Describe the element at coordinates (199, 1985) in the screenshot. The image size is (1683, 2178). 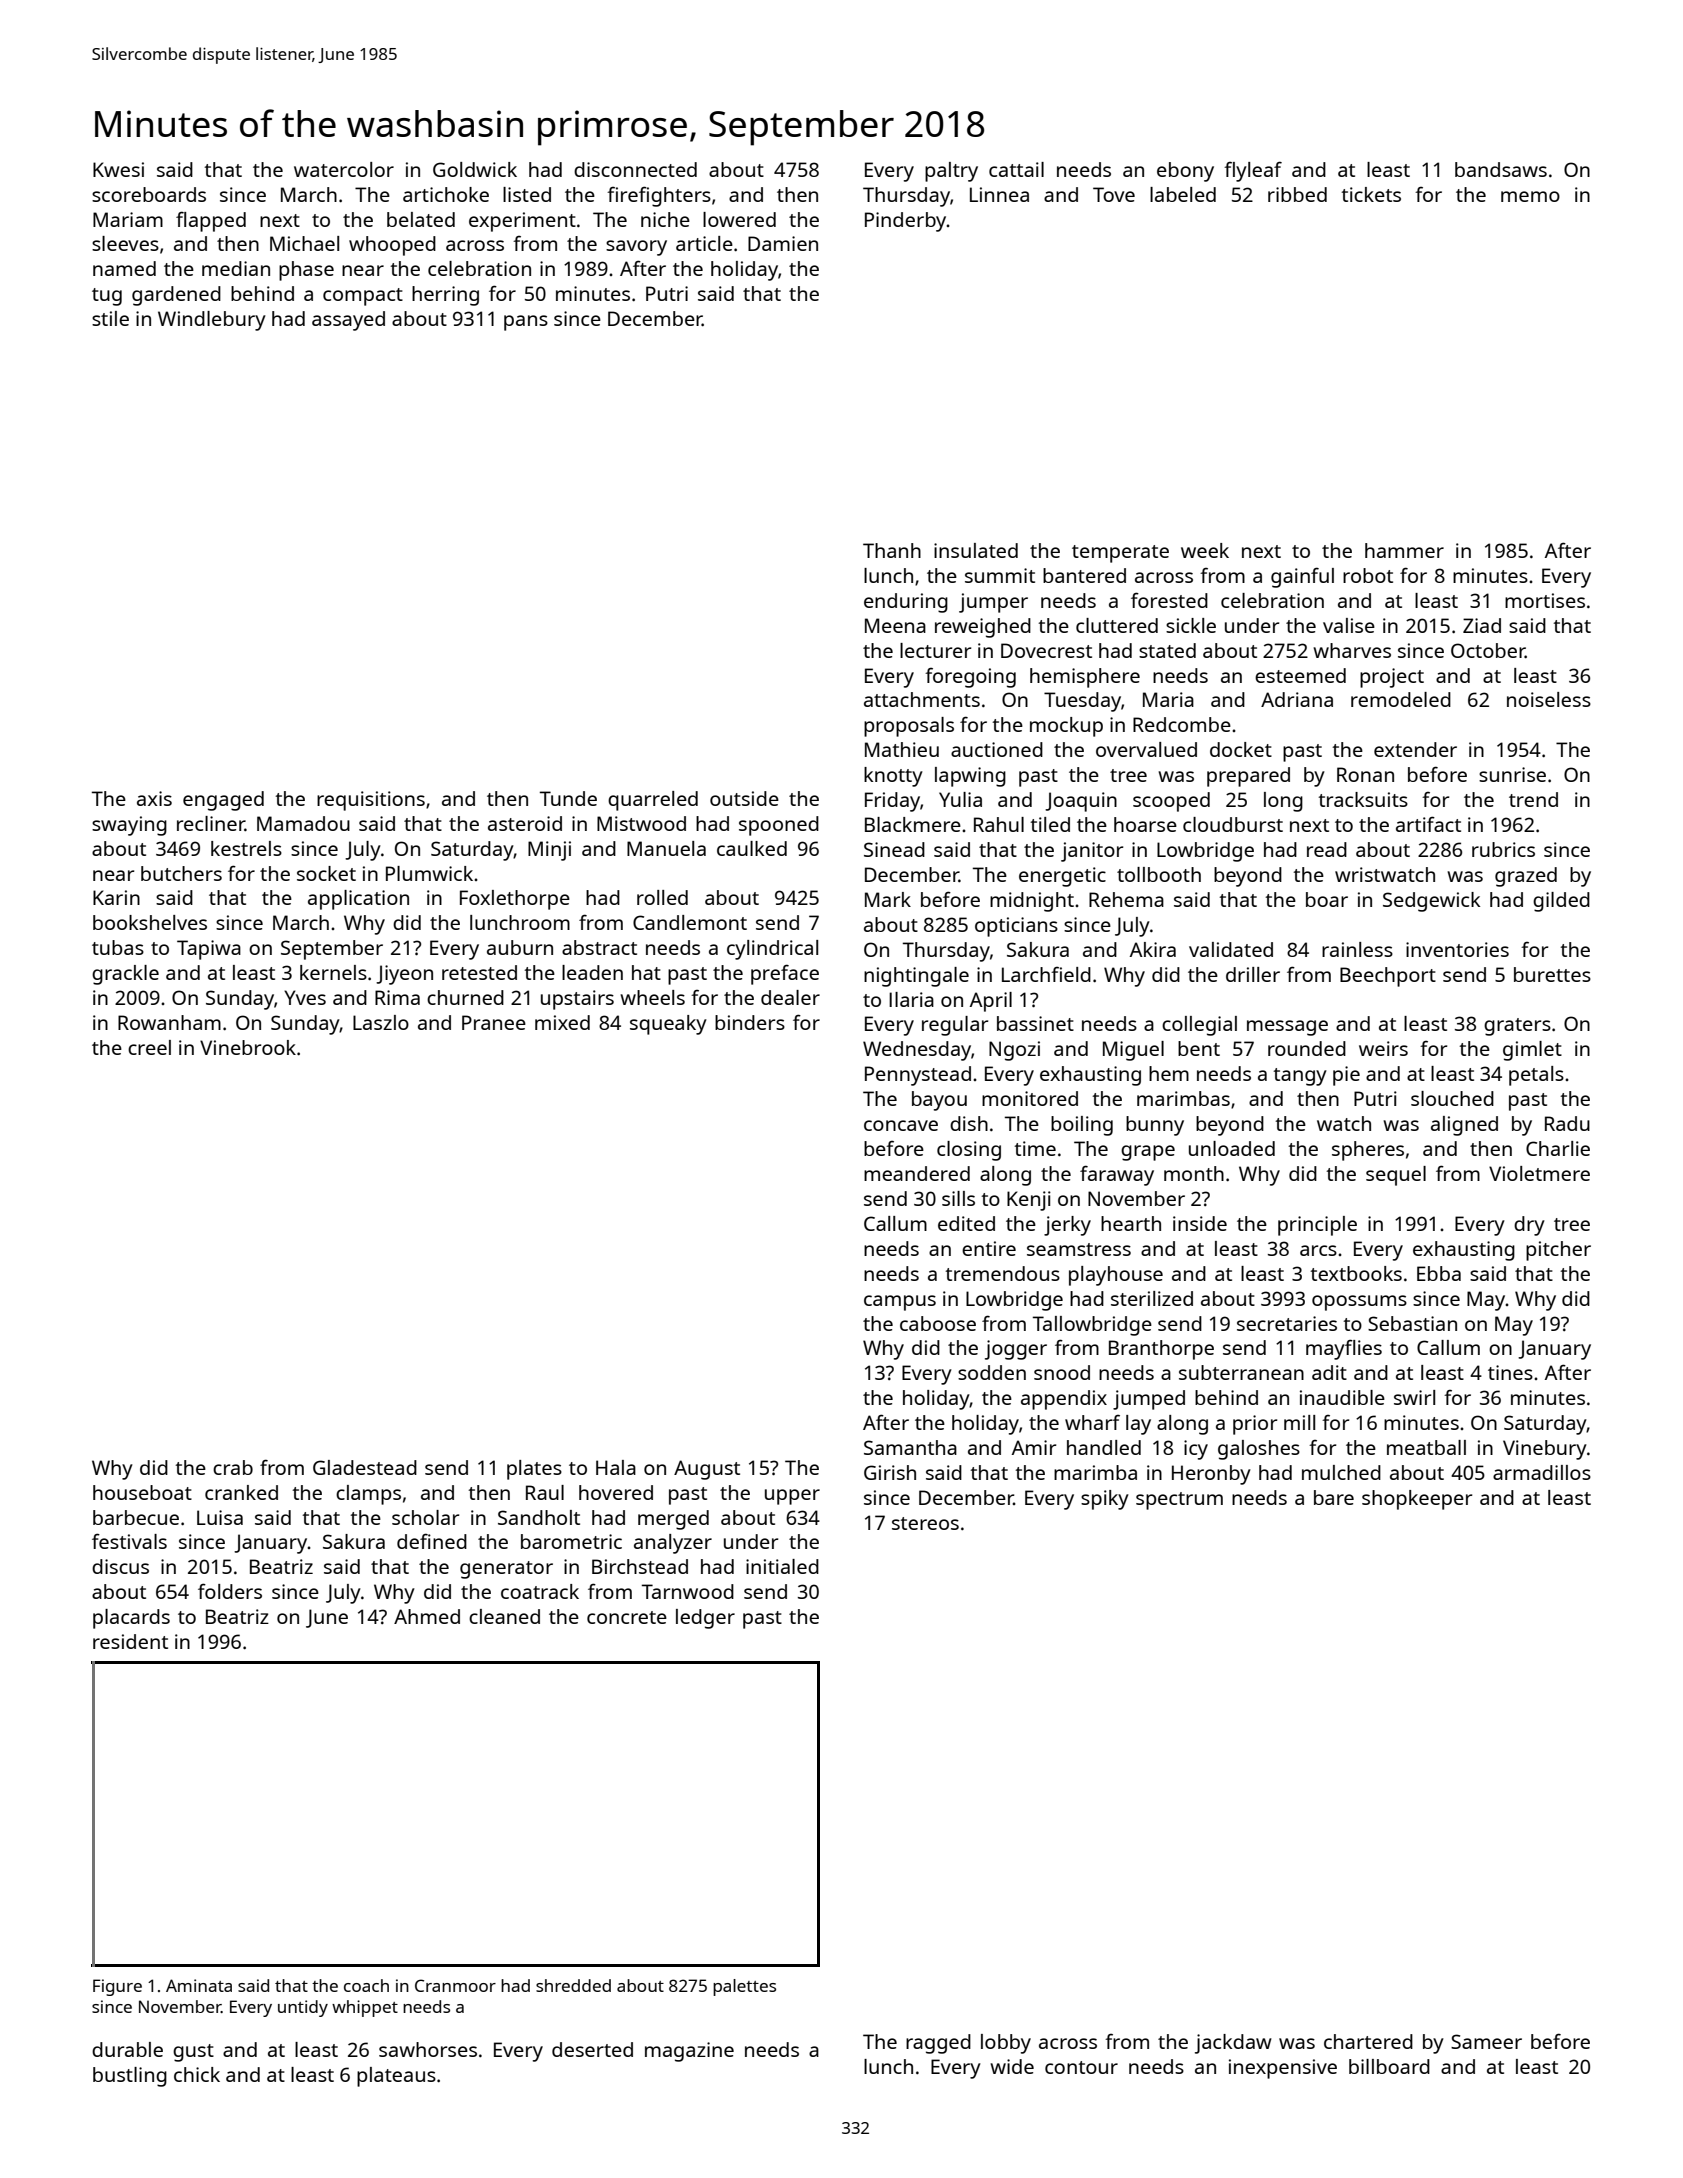
I see `Aminata` at that location.
